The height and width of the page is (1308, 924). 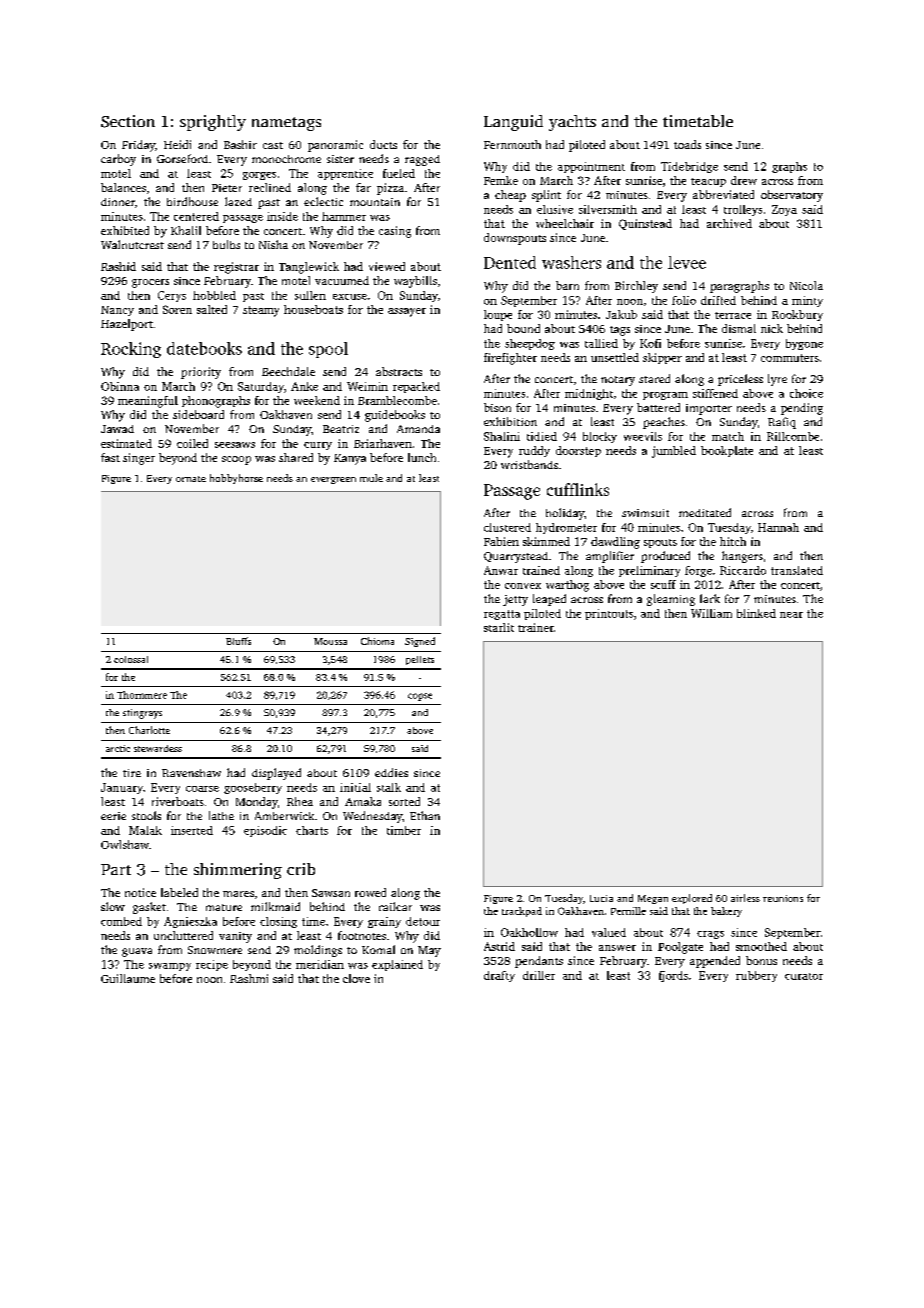 I want to click on displayed, so click(x=276, y=774).
